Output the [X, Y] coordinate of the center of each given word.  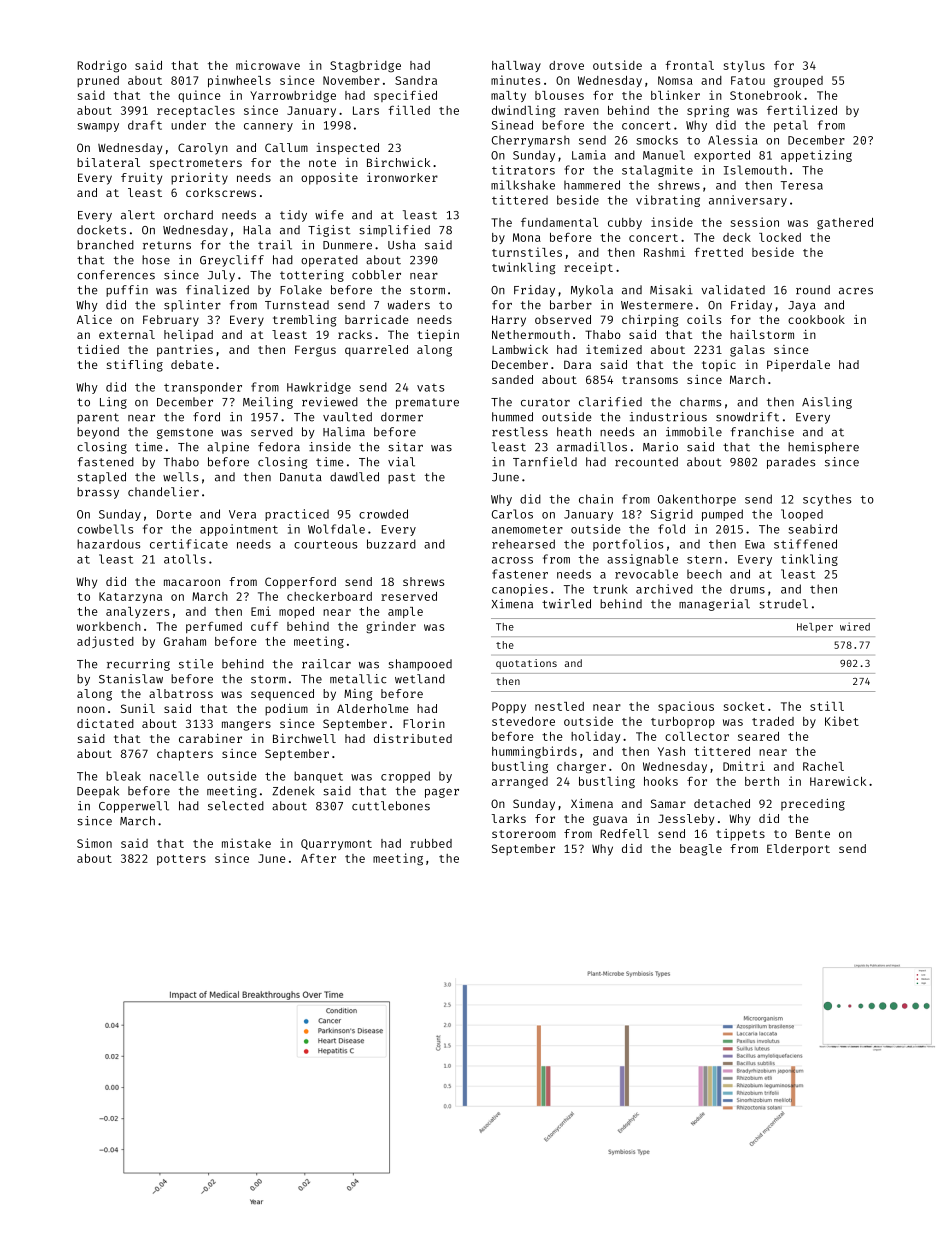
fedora [279, 447]
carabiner [210, 738]
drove [566, 65]
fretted [718, 252]
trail [275, 245]
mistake [246, 843]
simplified [394, 231]
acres [856, 291]
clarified [610, 402]
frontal [689, 65]
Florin [424, 723]
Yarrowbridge [293, 96]
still [827, 706]
